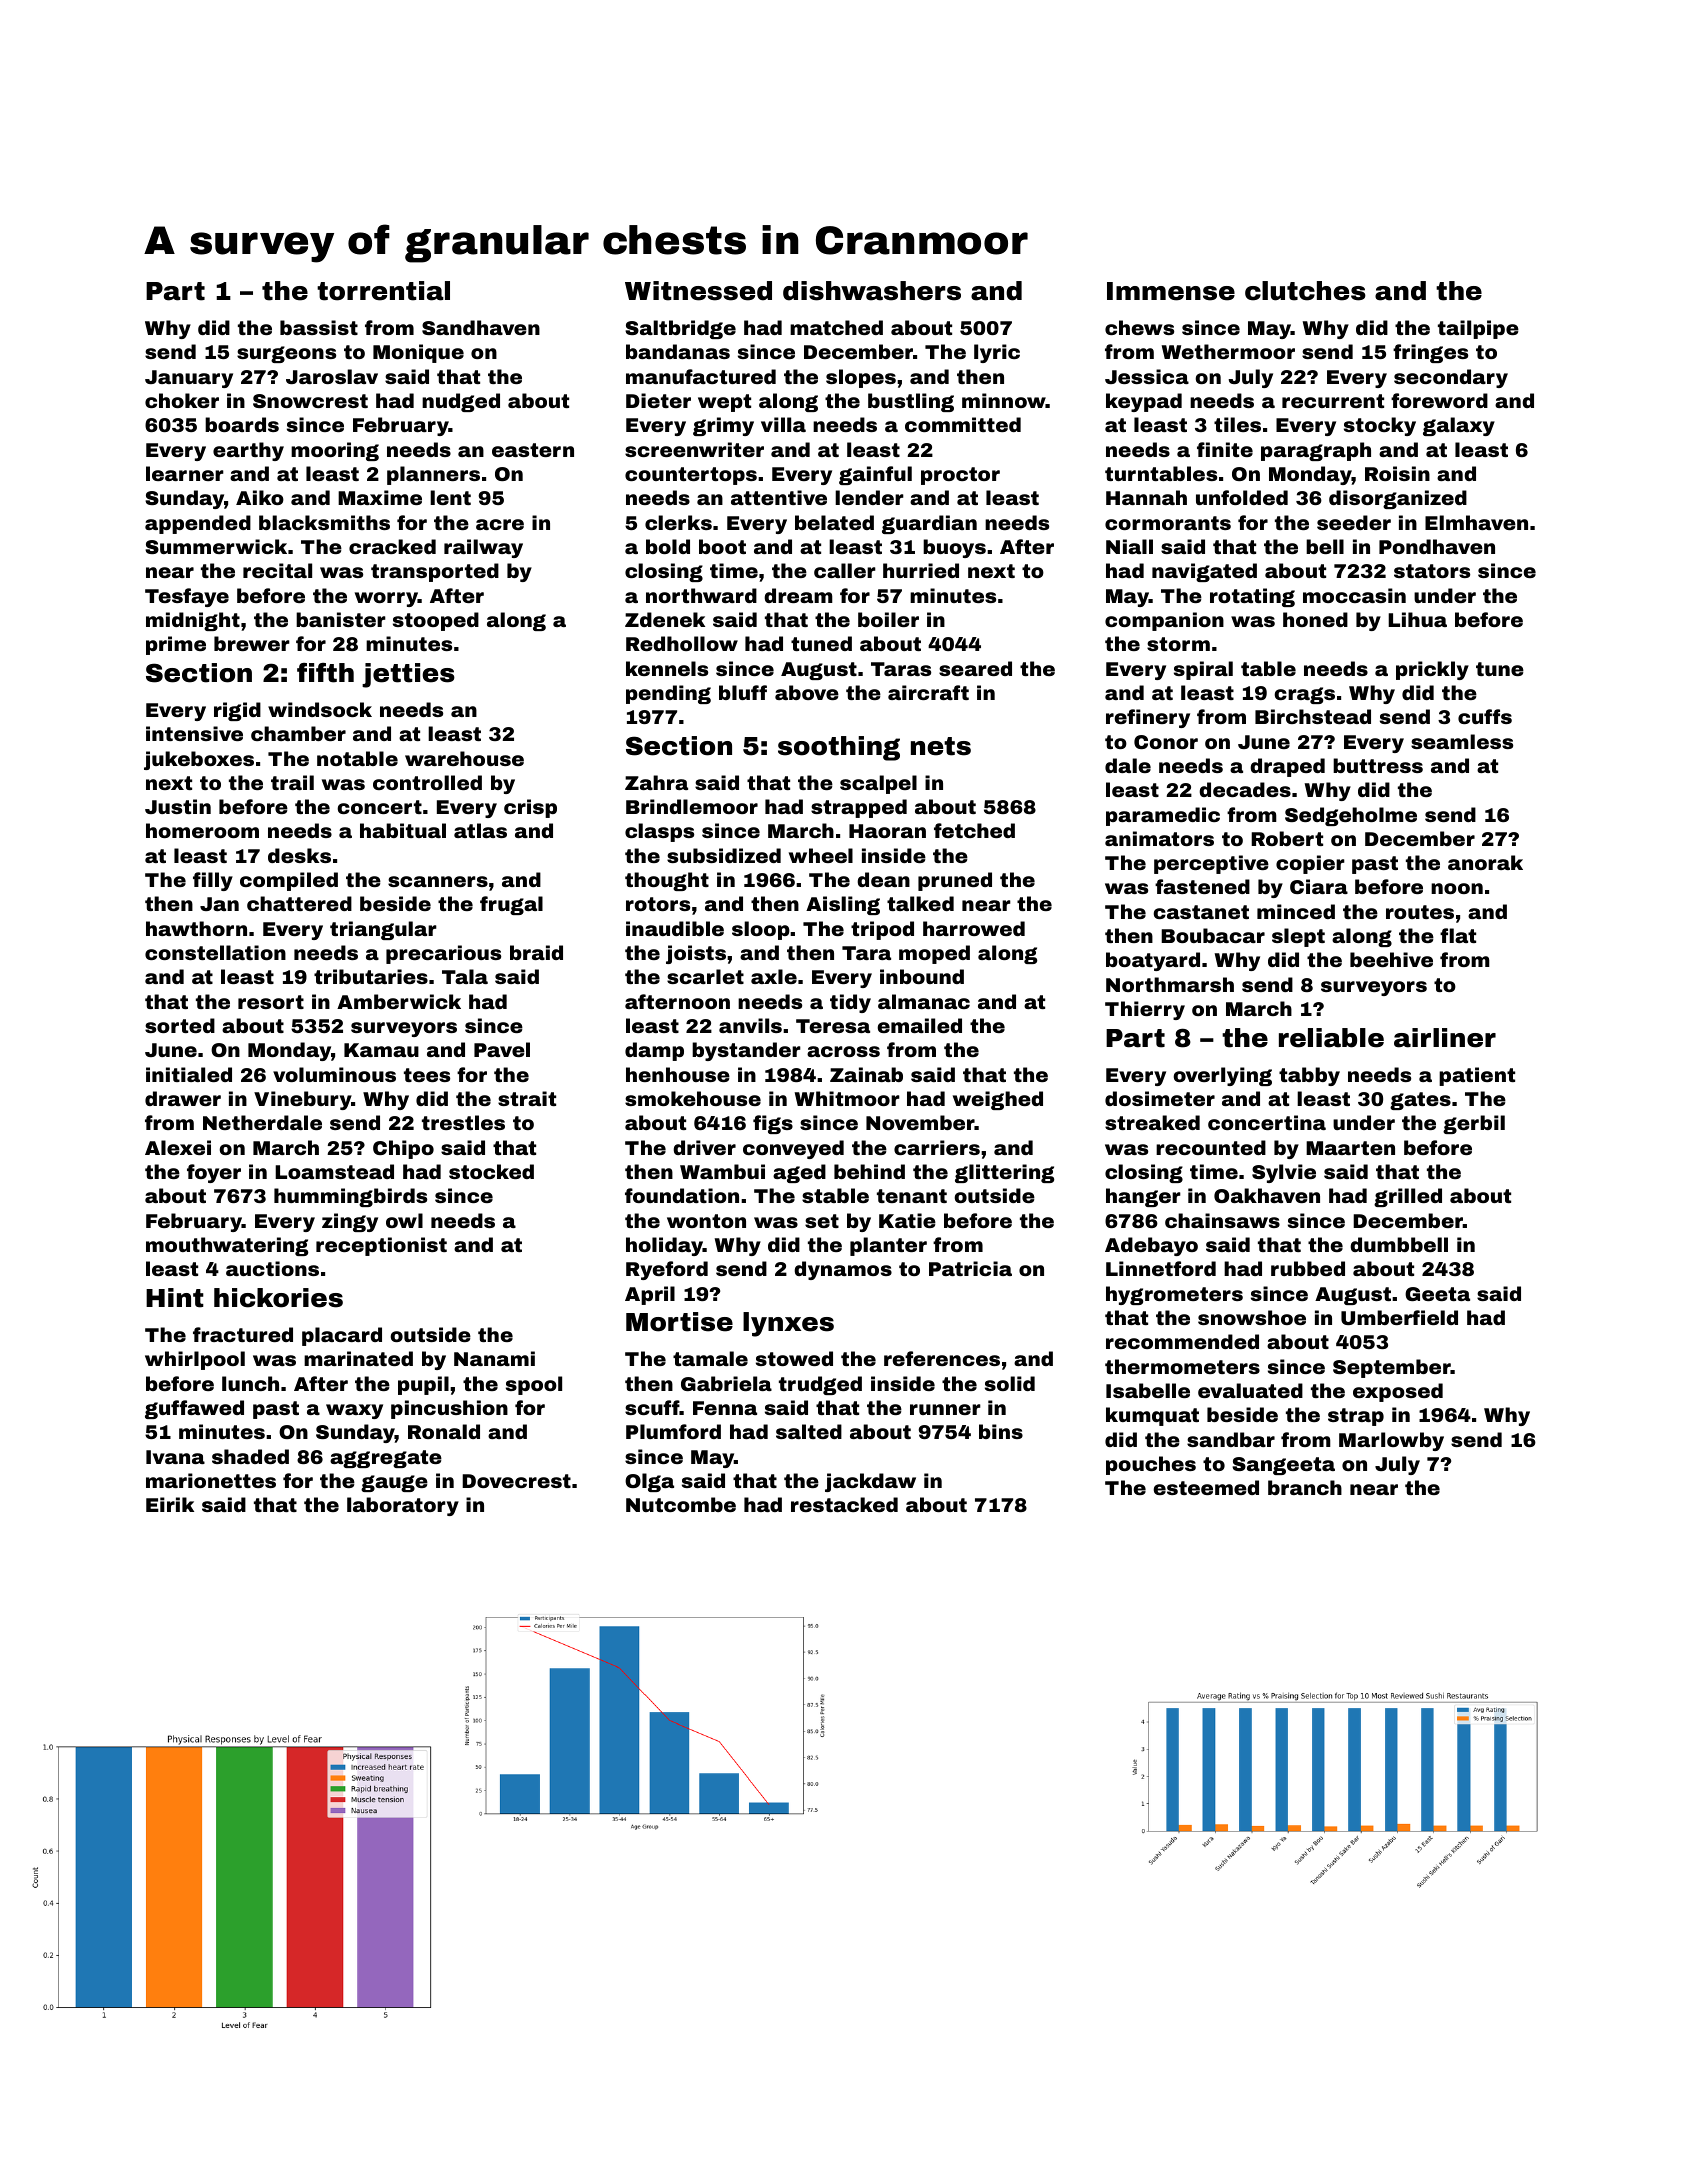  Describe the element at coordinates (383, 291) in the screenshot. I see `torrential` at that location.
